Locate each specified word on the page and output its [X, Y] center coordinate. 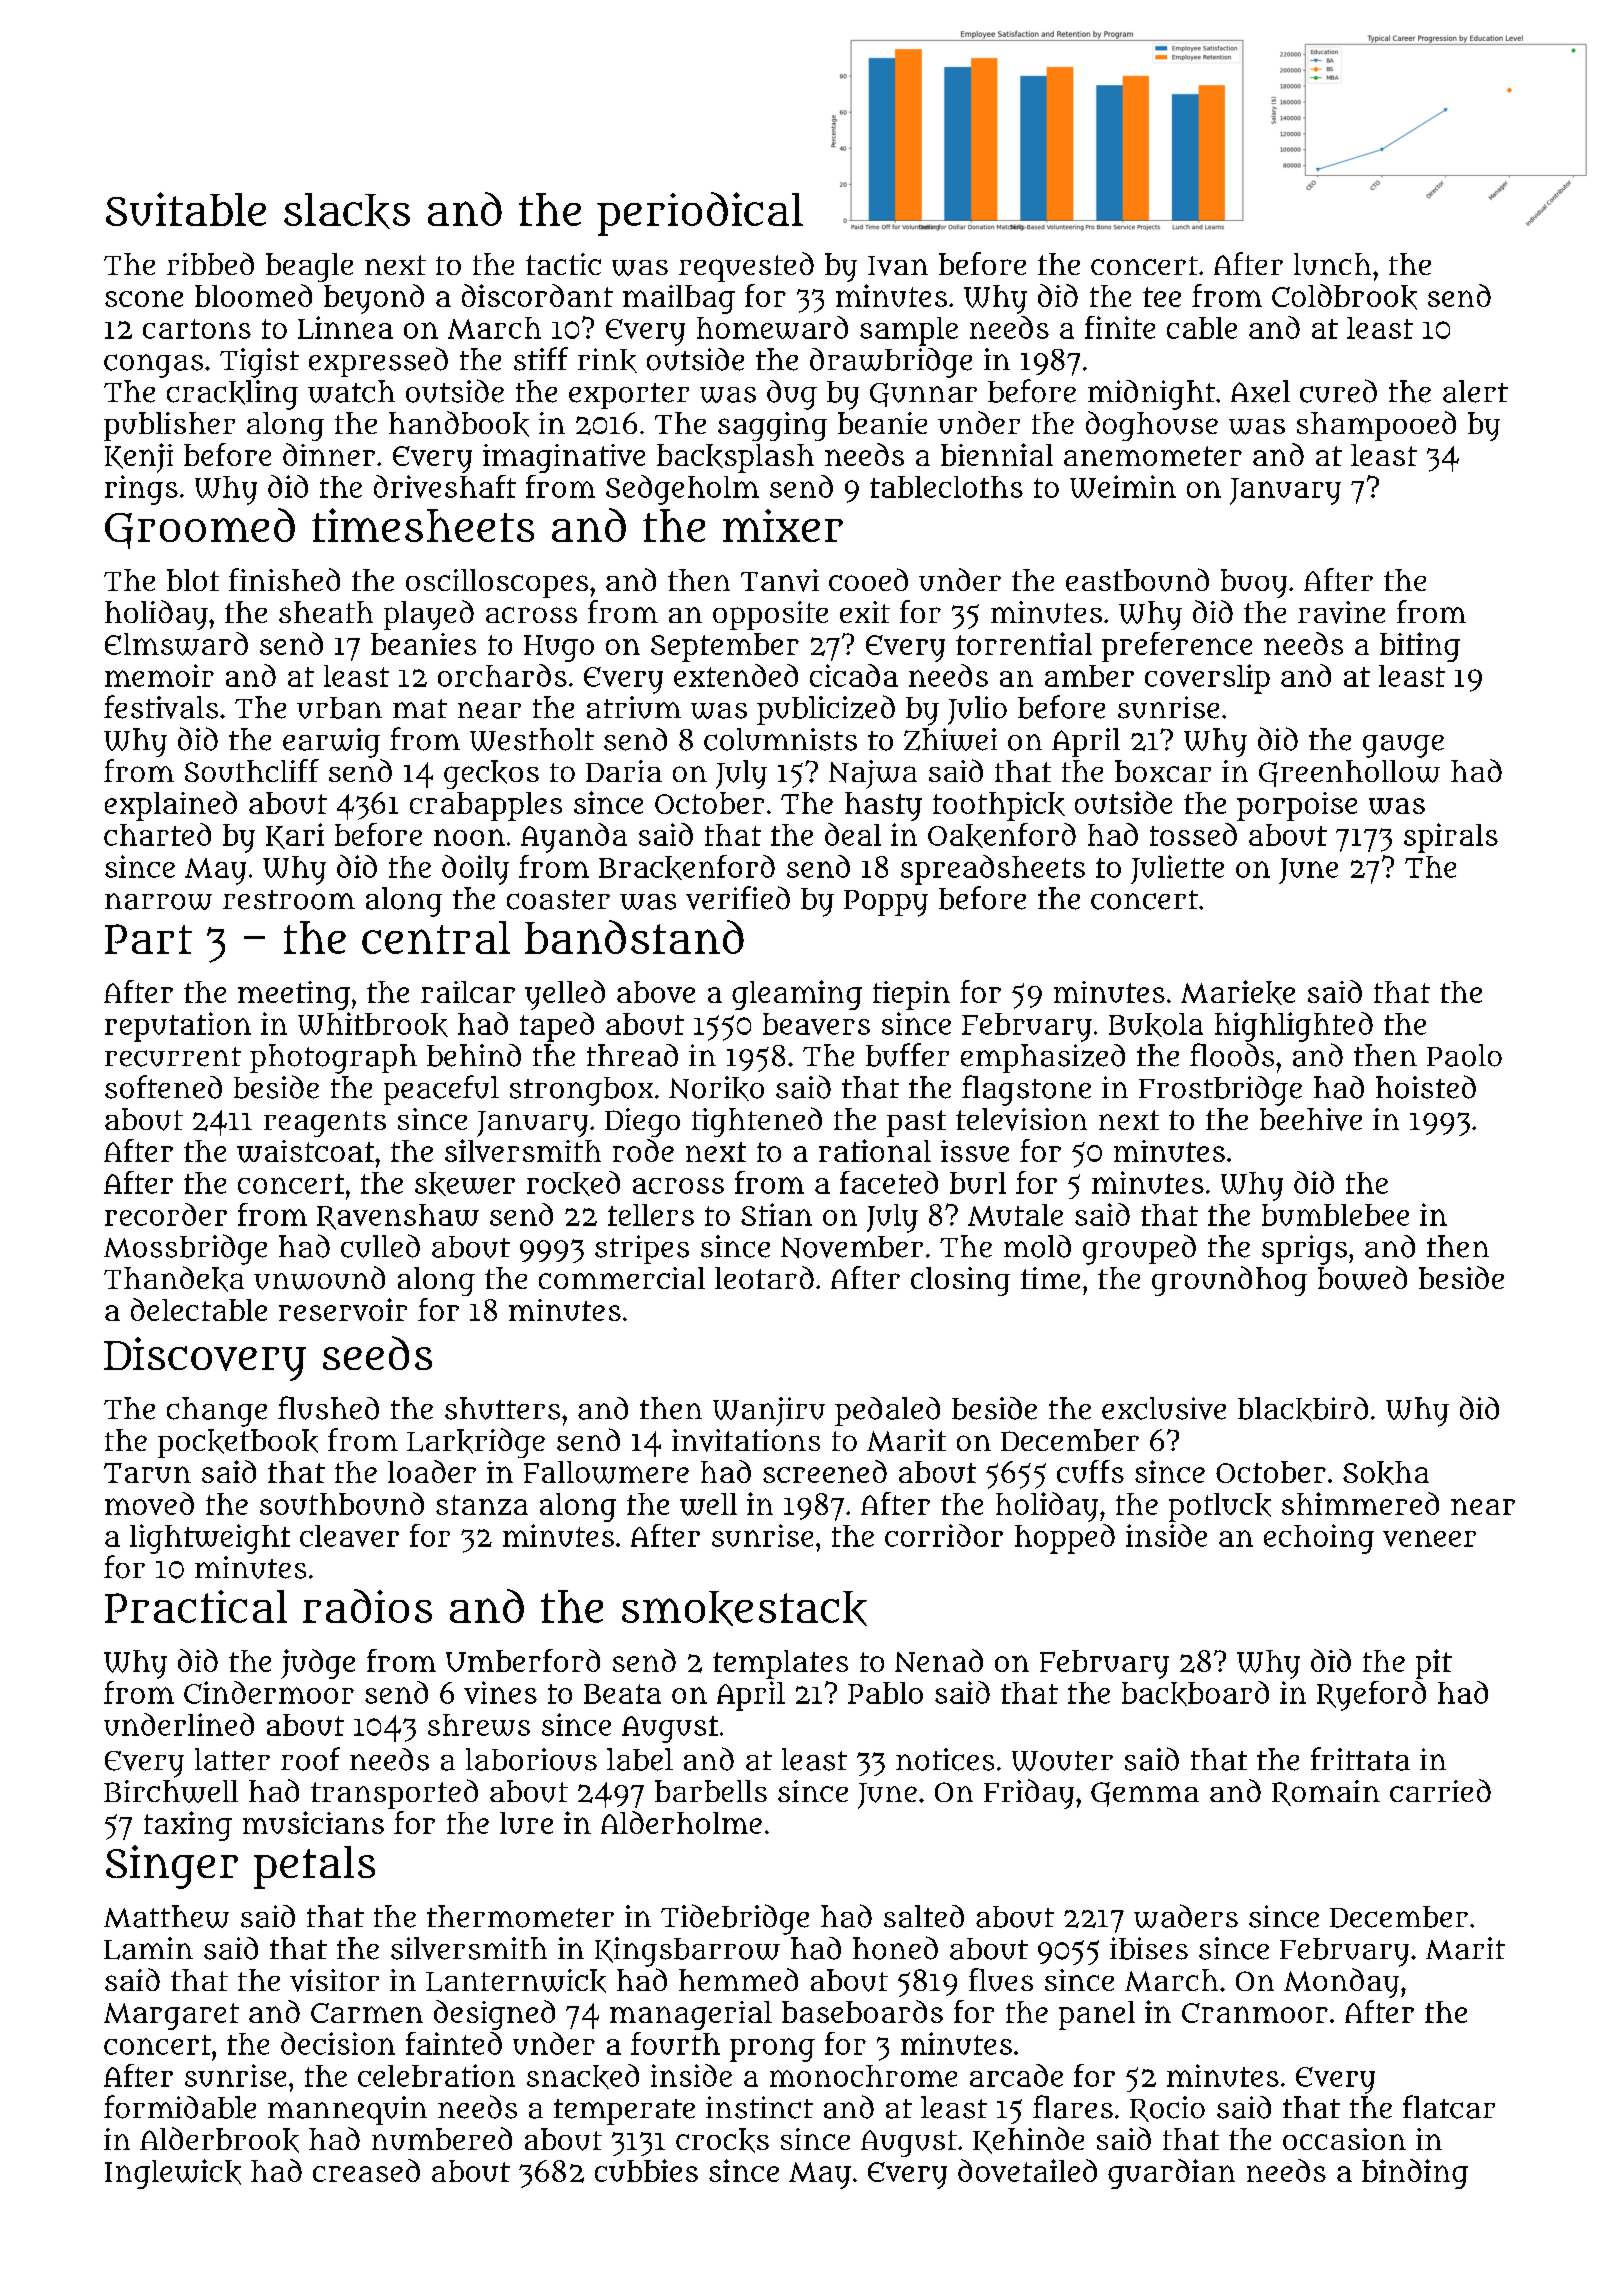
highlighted [1294, 1027]
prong [772, 2050]
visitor [334, 1980]
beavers [816, 1024]
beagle [309, 267]
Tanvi [780, 580]
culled [380, 1246]
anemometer [1153, 456]
